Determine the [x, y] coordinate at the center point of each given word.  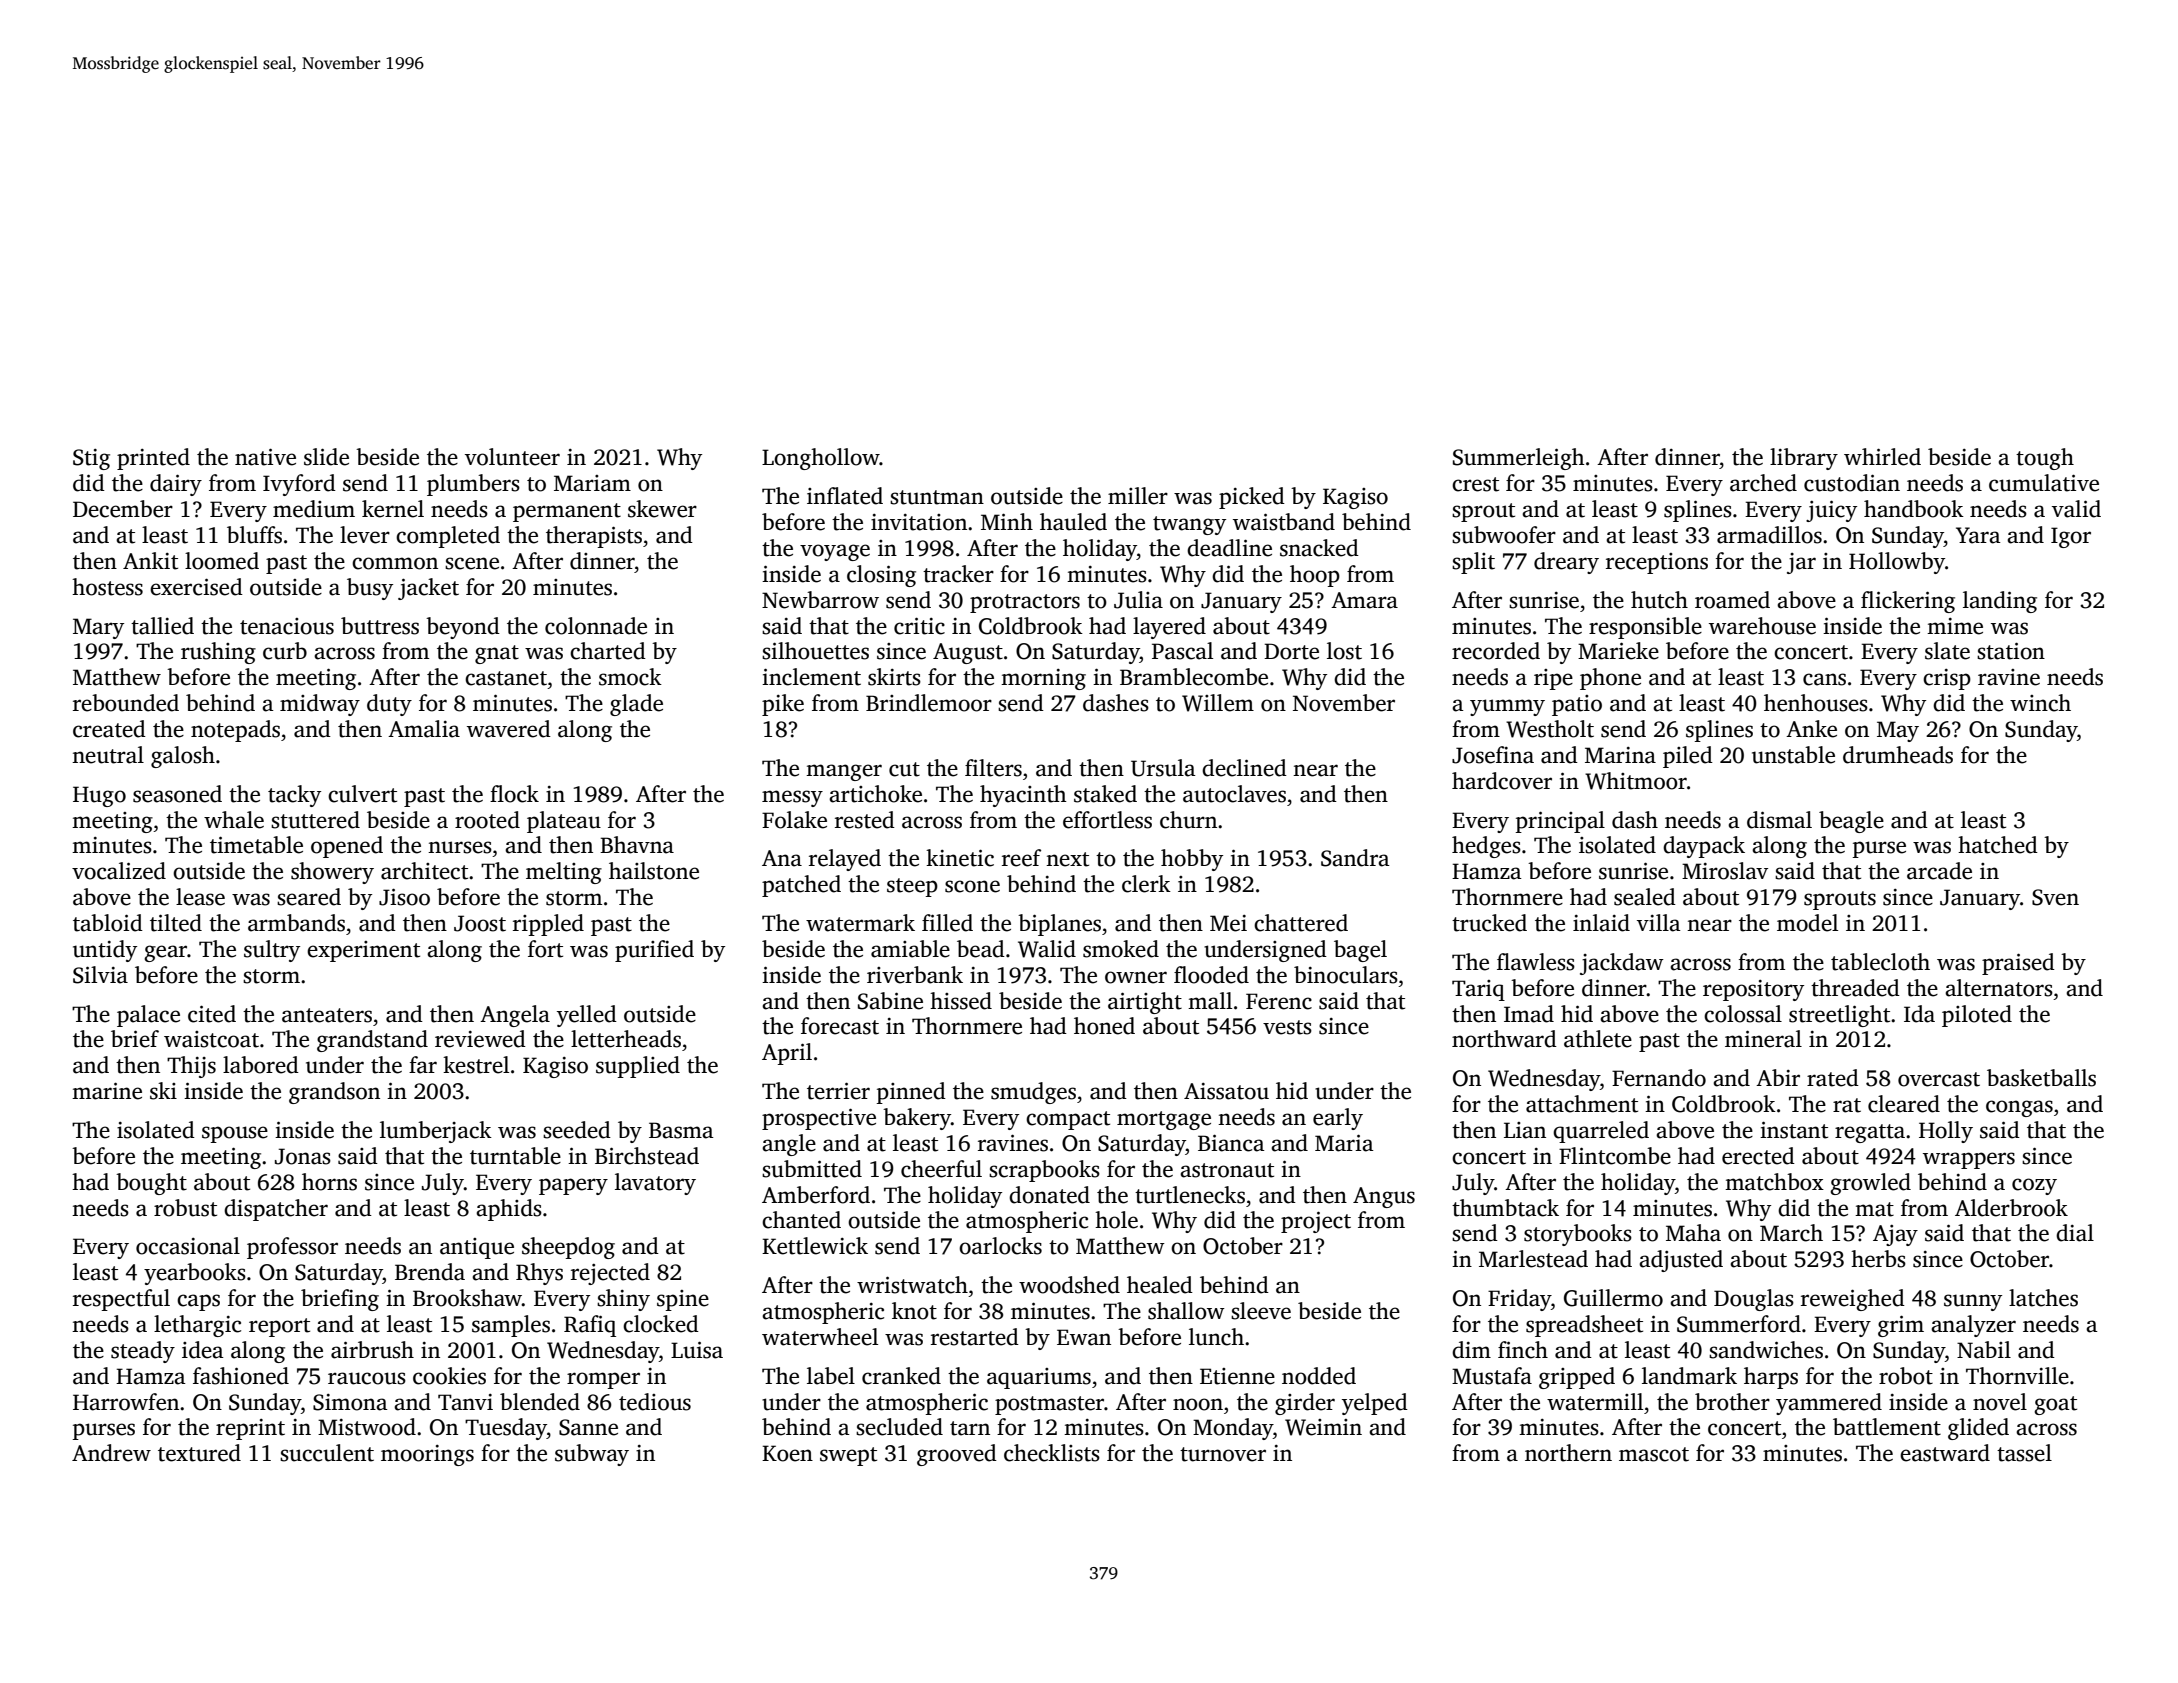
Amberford [816, 1195]
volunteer [512, 457]
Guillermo [1613, 1298]
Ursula [1163, 768]
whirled [1882, 457]
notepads [235, 731]
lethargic [197, 1326]
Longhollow [821, 459]
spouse [235, 1134]
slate [1947, 651]
